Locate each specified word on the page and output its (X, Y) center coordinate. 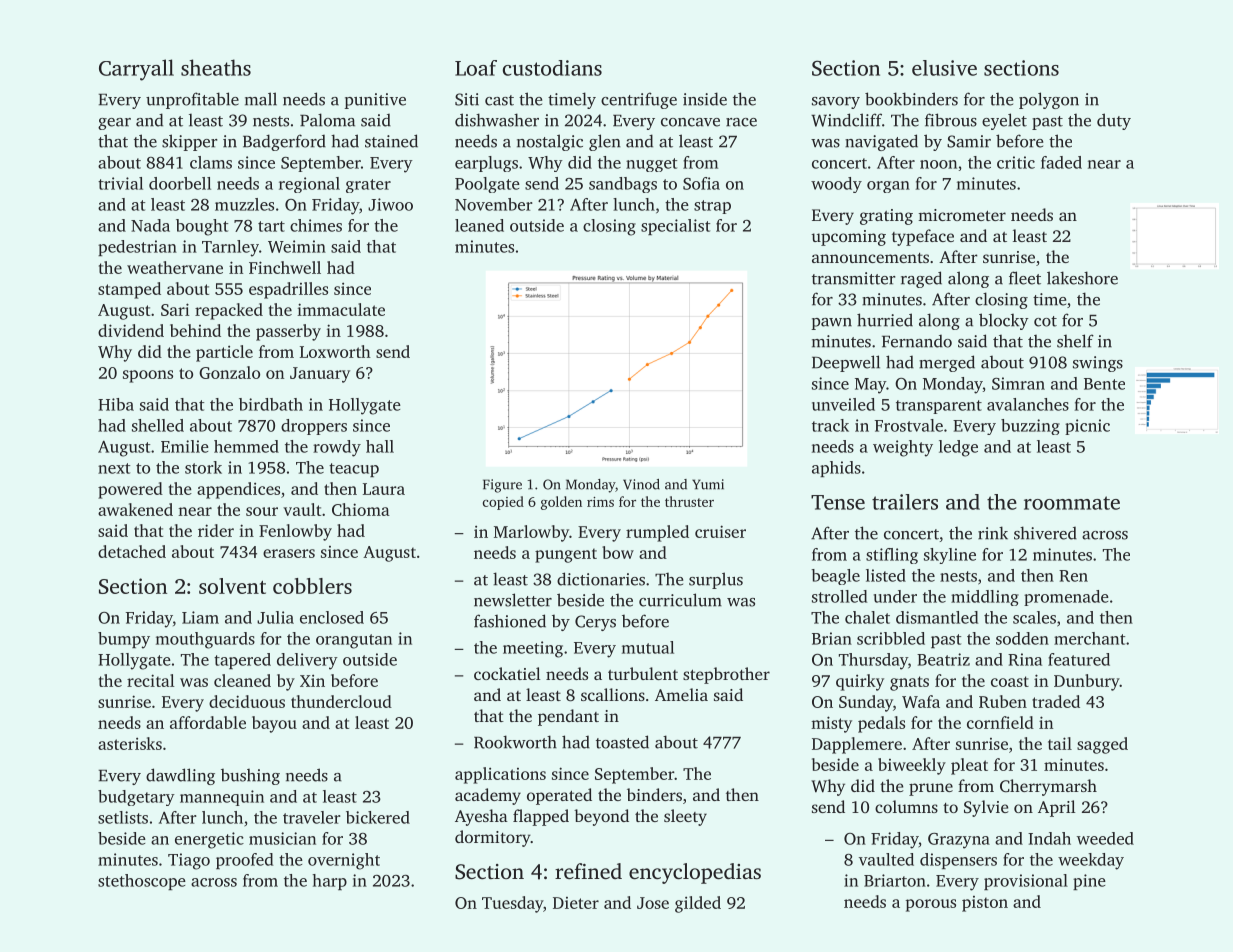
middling (985, 598)
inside (705, 99)
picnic (1087, 427)
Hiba (116, 404)
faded (1061, 162)
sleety (685, 817)
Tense (838, 502)
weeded (1105, 838)
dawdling (180, 776)
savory (836, 103)
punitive (375, 101)
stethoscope (142, 882)
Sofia (701, 183)
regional (309, 185)
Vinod (641, 484)
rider (216, 530)
